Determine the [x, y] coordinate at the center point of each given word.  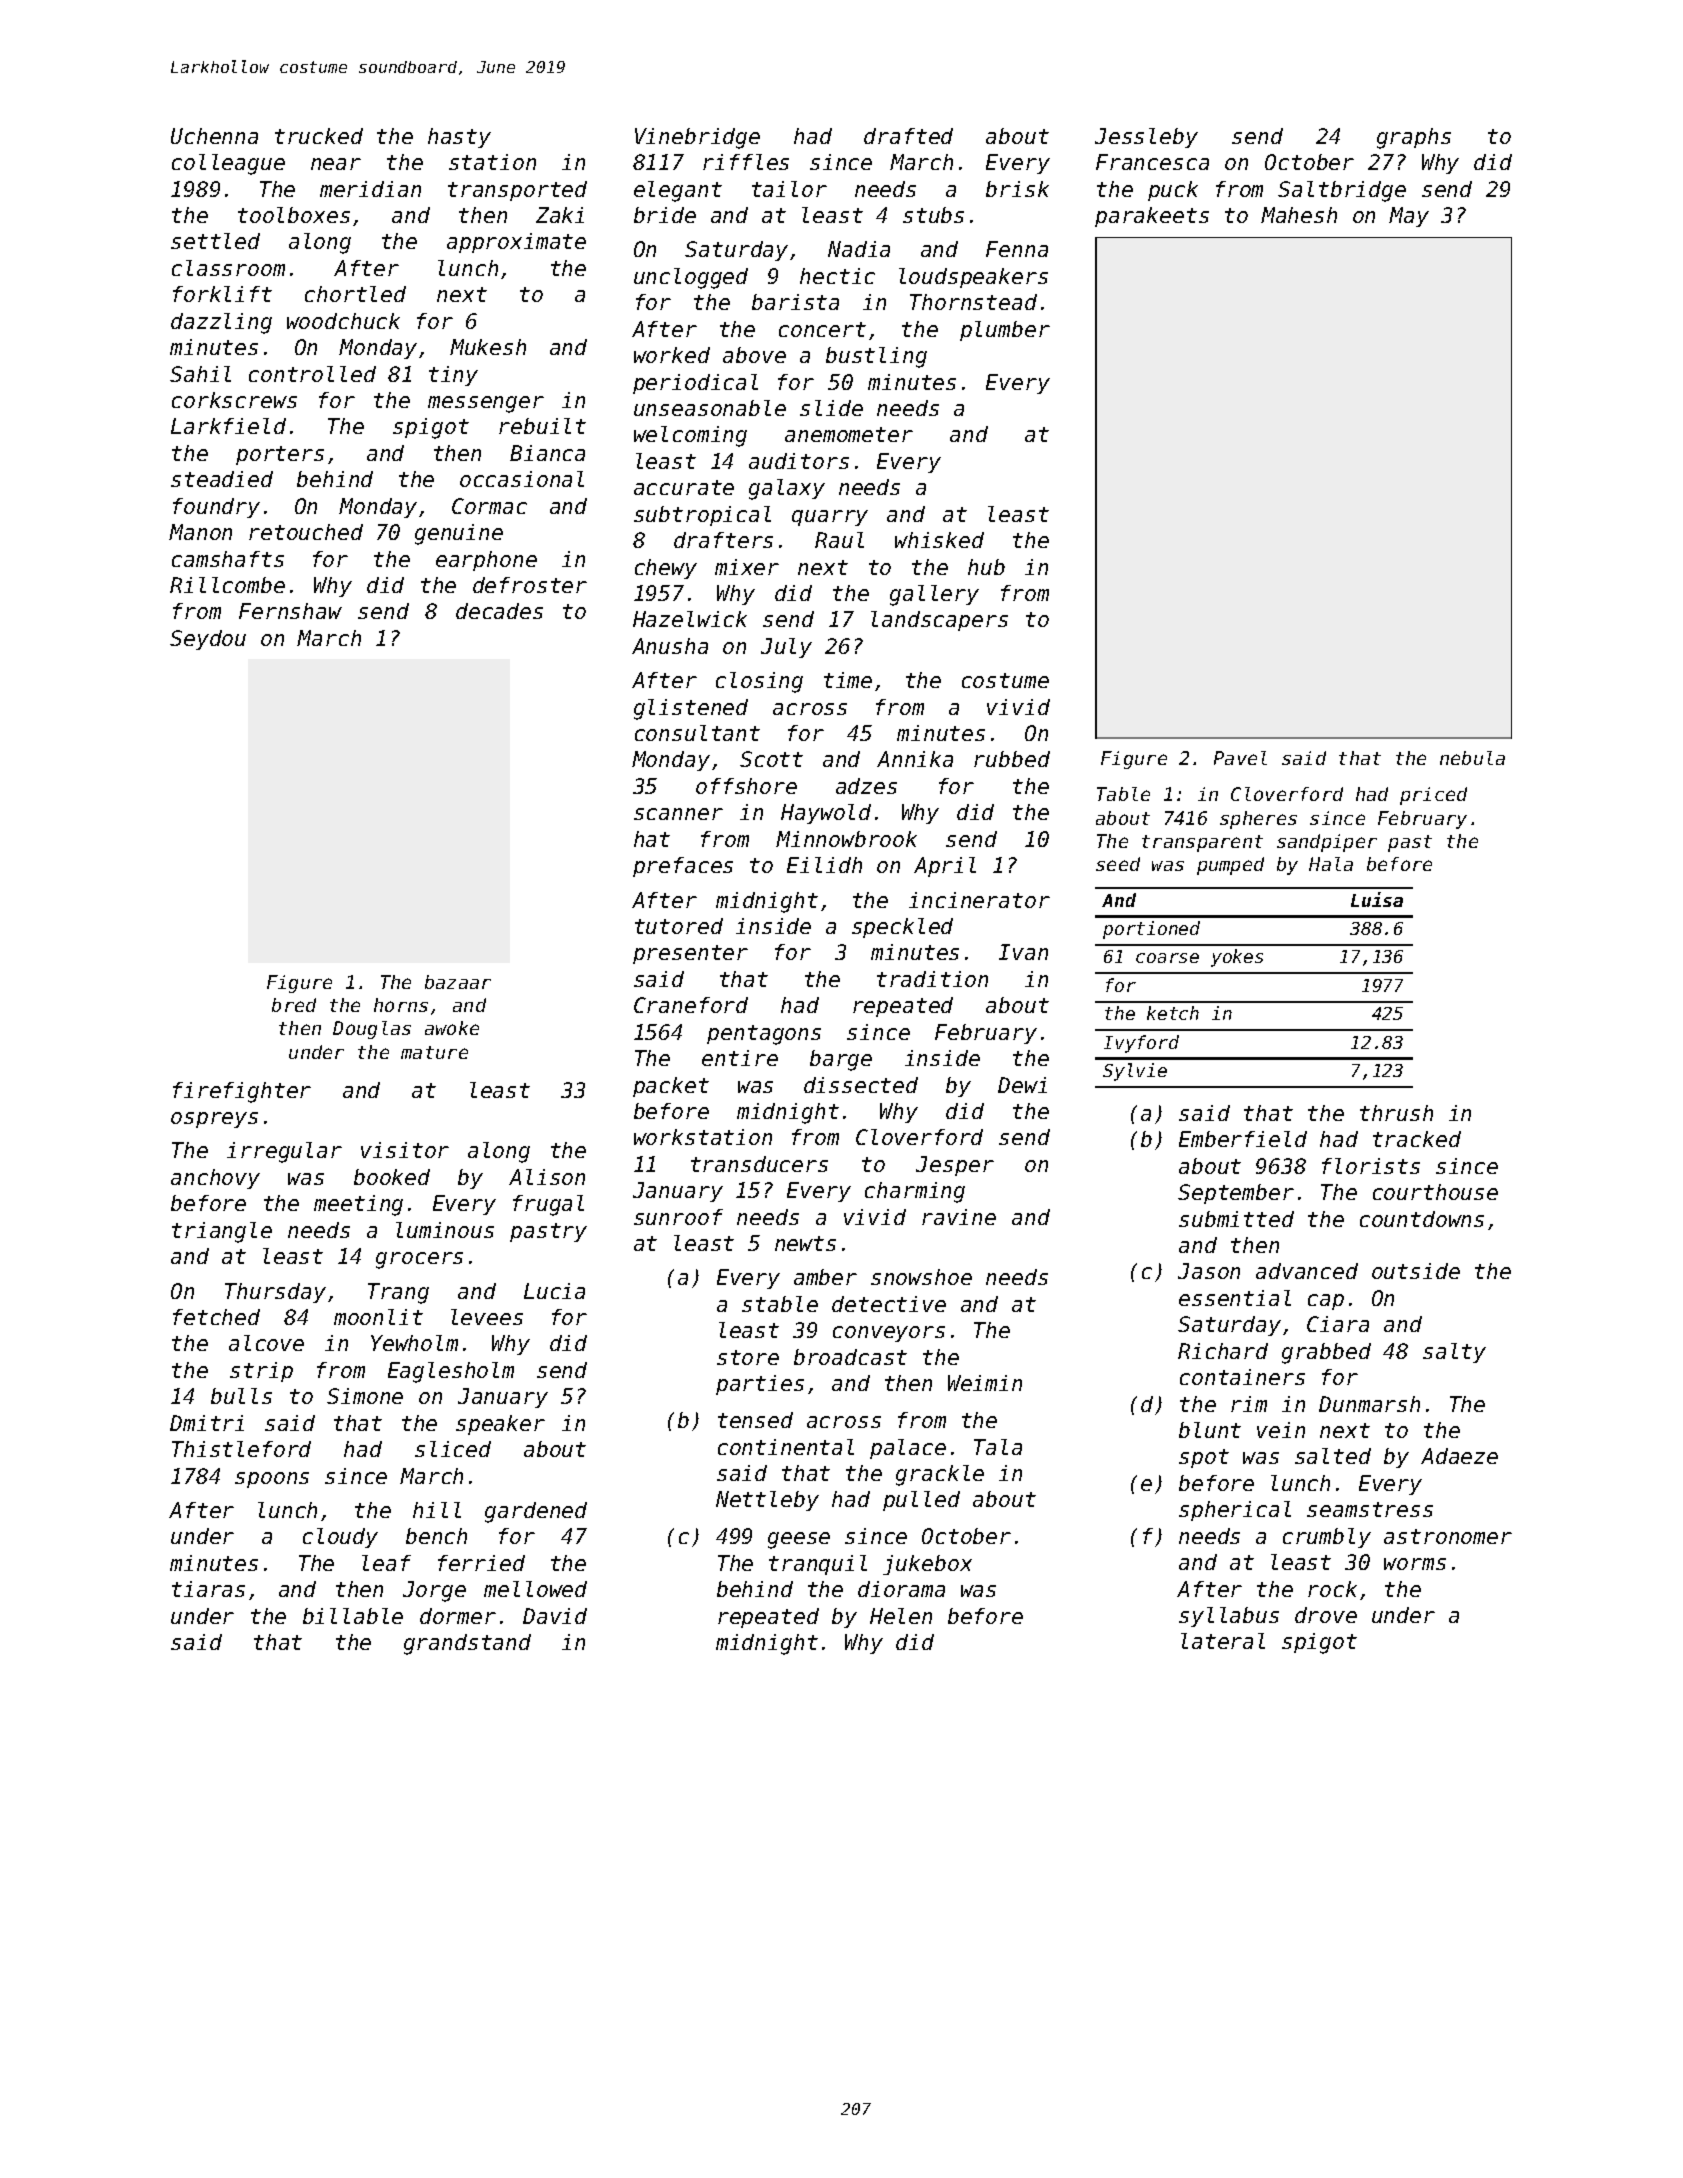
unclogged [691, 278]
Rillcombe [227, 585]
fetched [216, 1317]
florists [1371, 1166]
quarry [830, 518]
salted [1333, 1456]
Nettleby [767, 1501]
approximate [516, 243]
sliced [453, 1449]
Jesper [955, 1166]
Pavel [1240, 758]
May [1409, 217]
